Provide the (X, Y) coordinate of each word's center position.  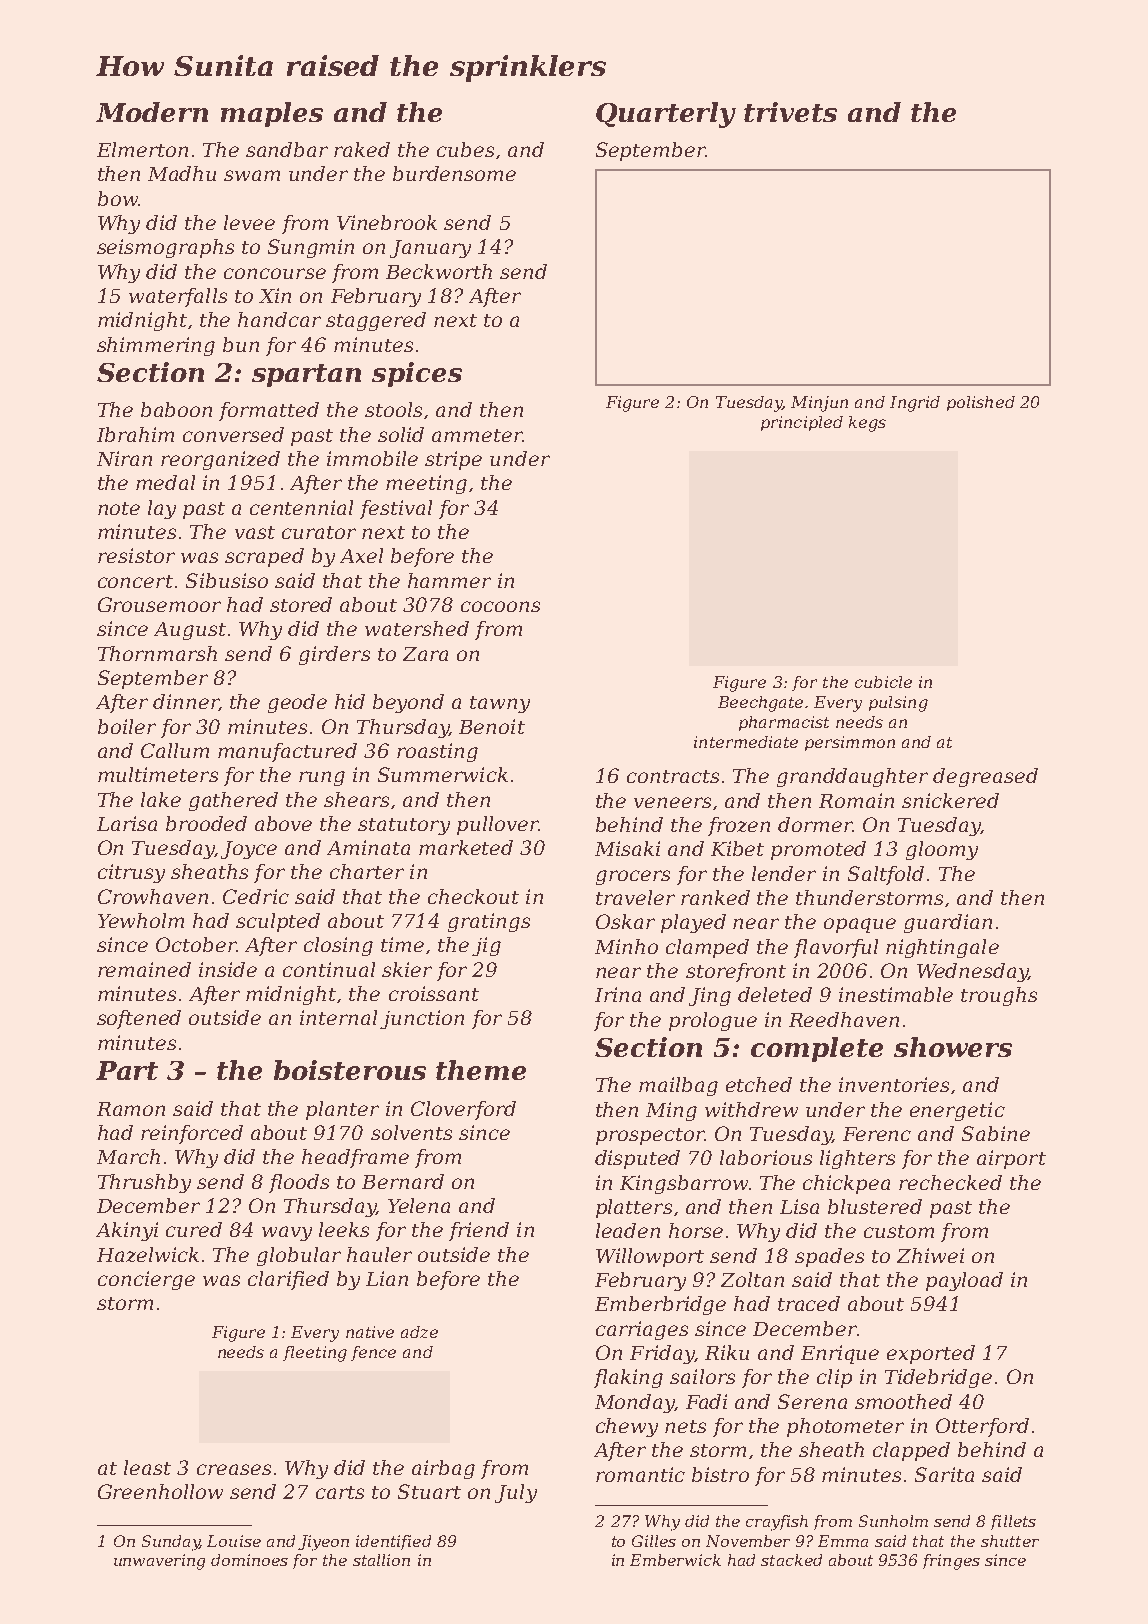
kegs (867, 424)
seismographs (165, 248)
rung (322, 778)
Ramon (131, 1109)
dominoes (249, 1560)
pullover (498, 825)
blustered (875, 1206)
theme (481, 1070)
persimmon (850, 743)
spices (417, 374)
